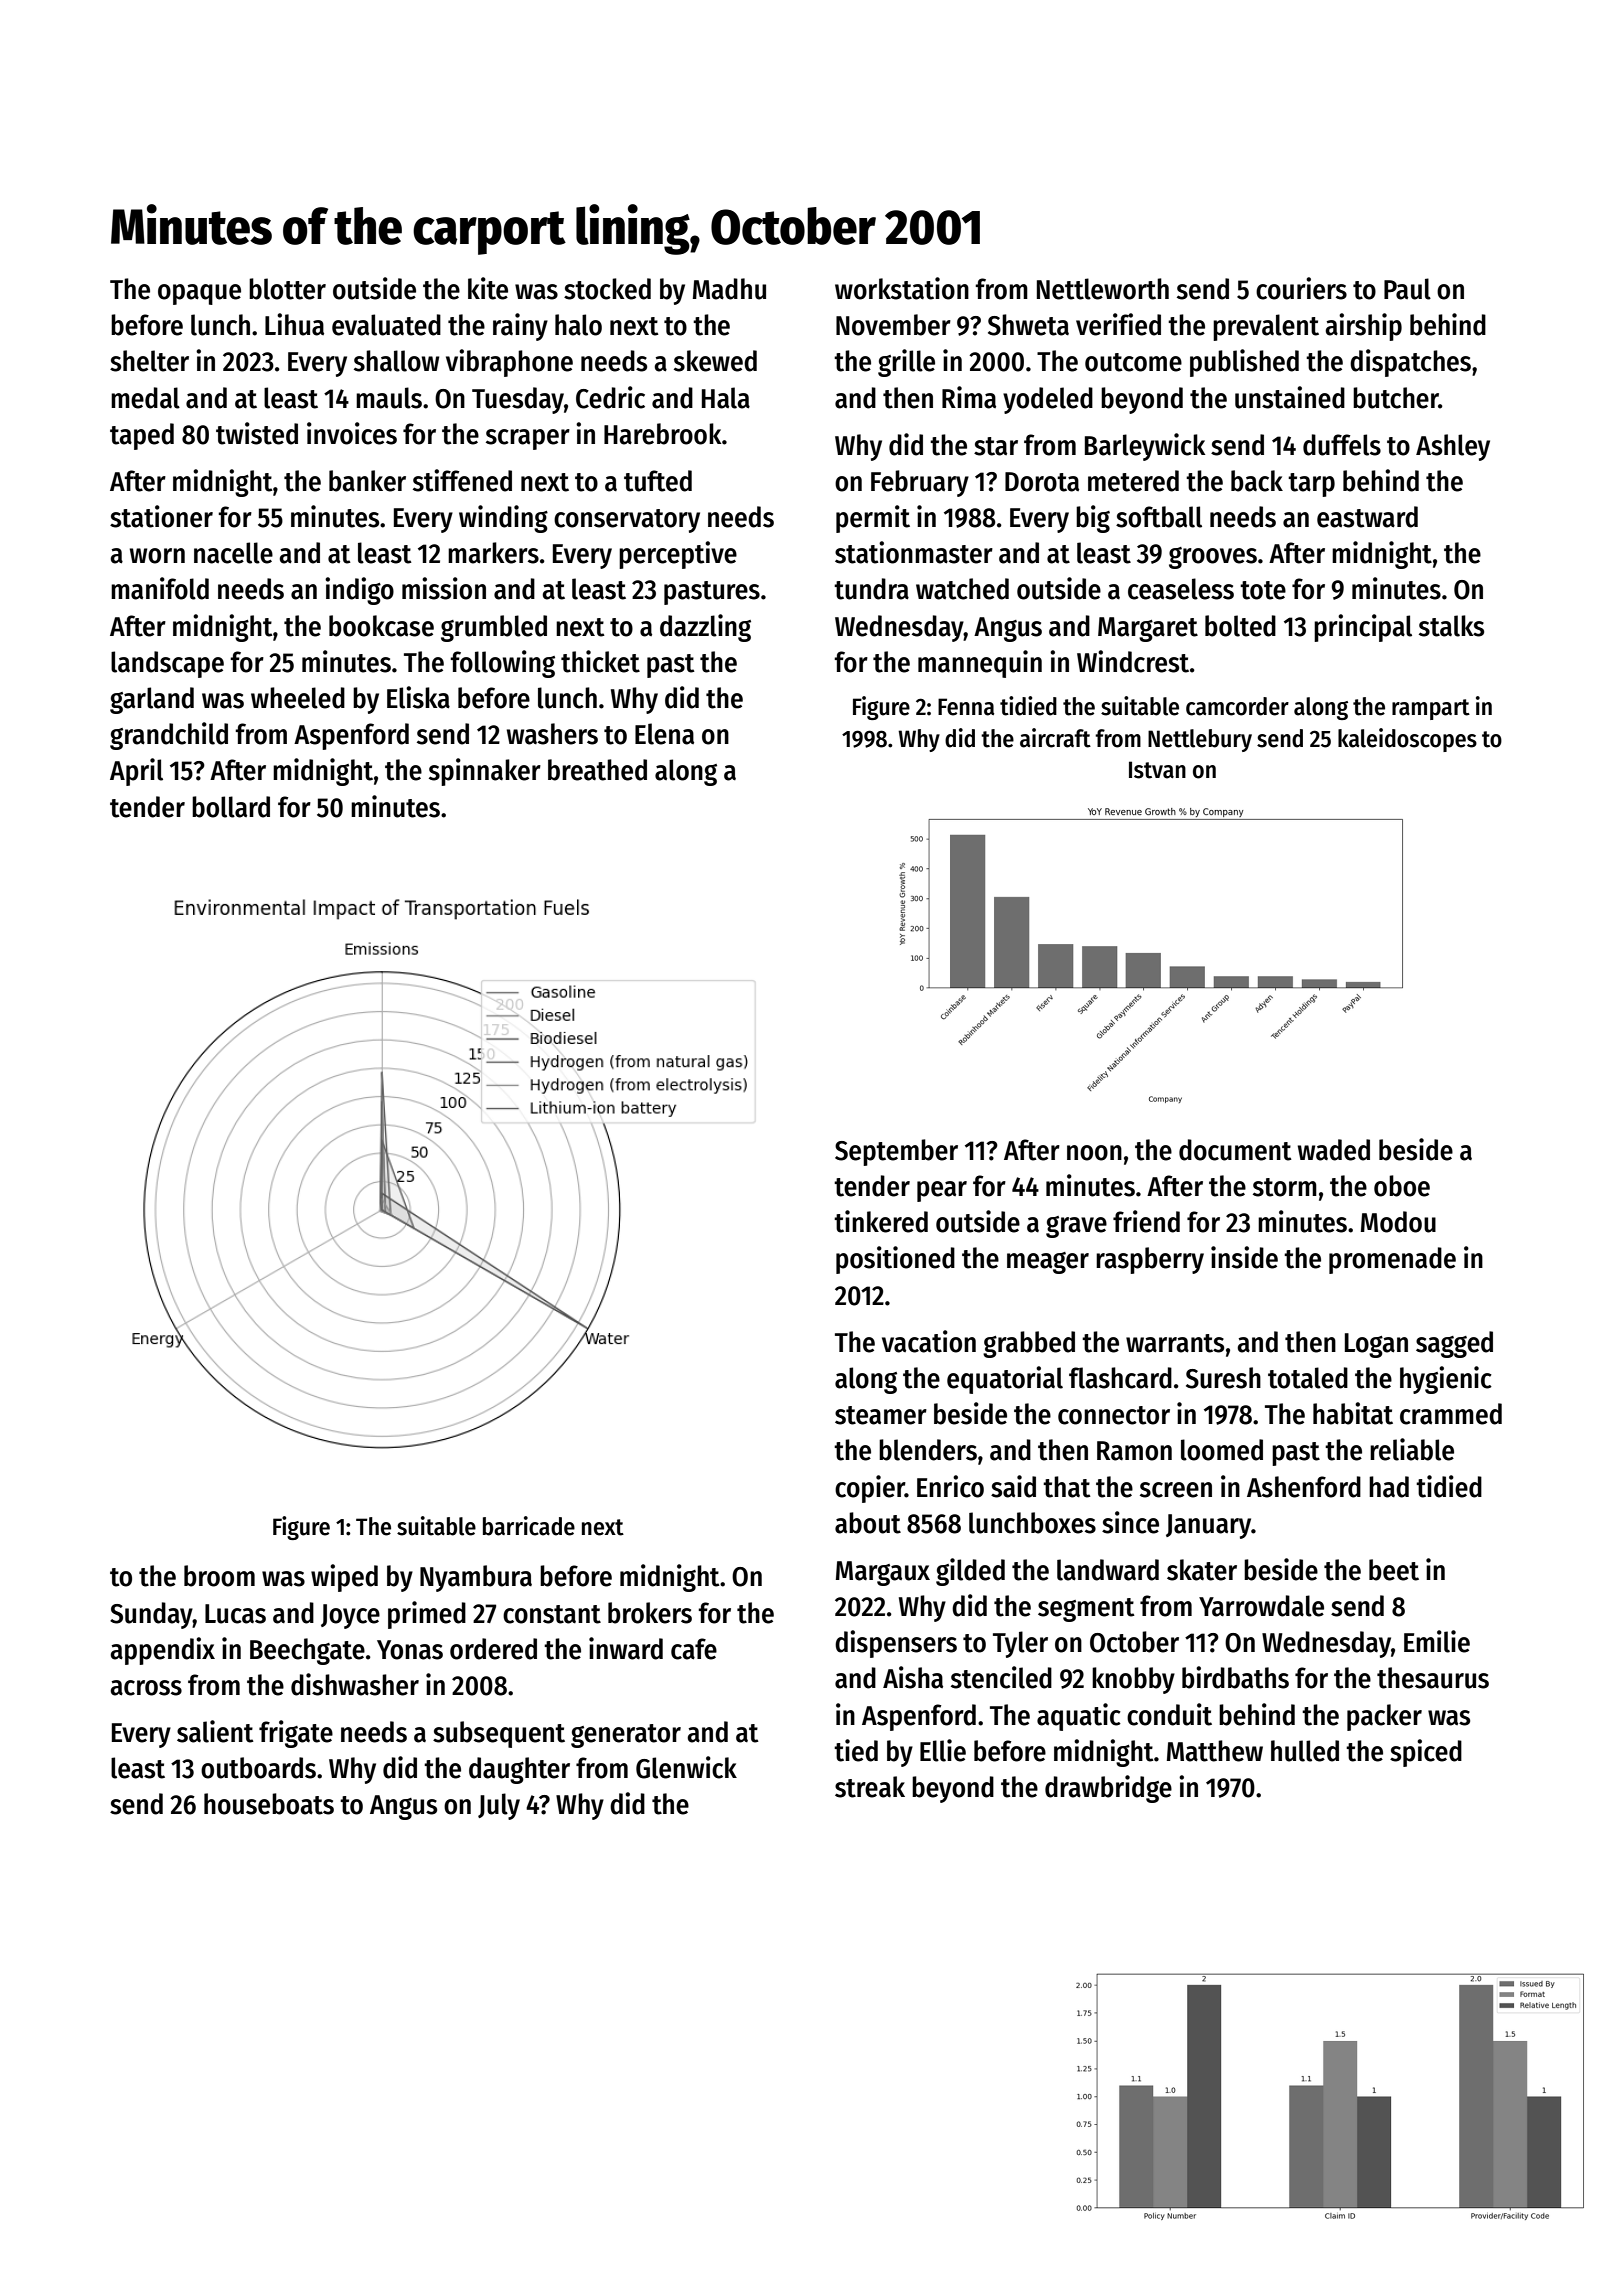  I want to click on bollard, so click(231, 807).
